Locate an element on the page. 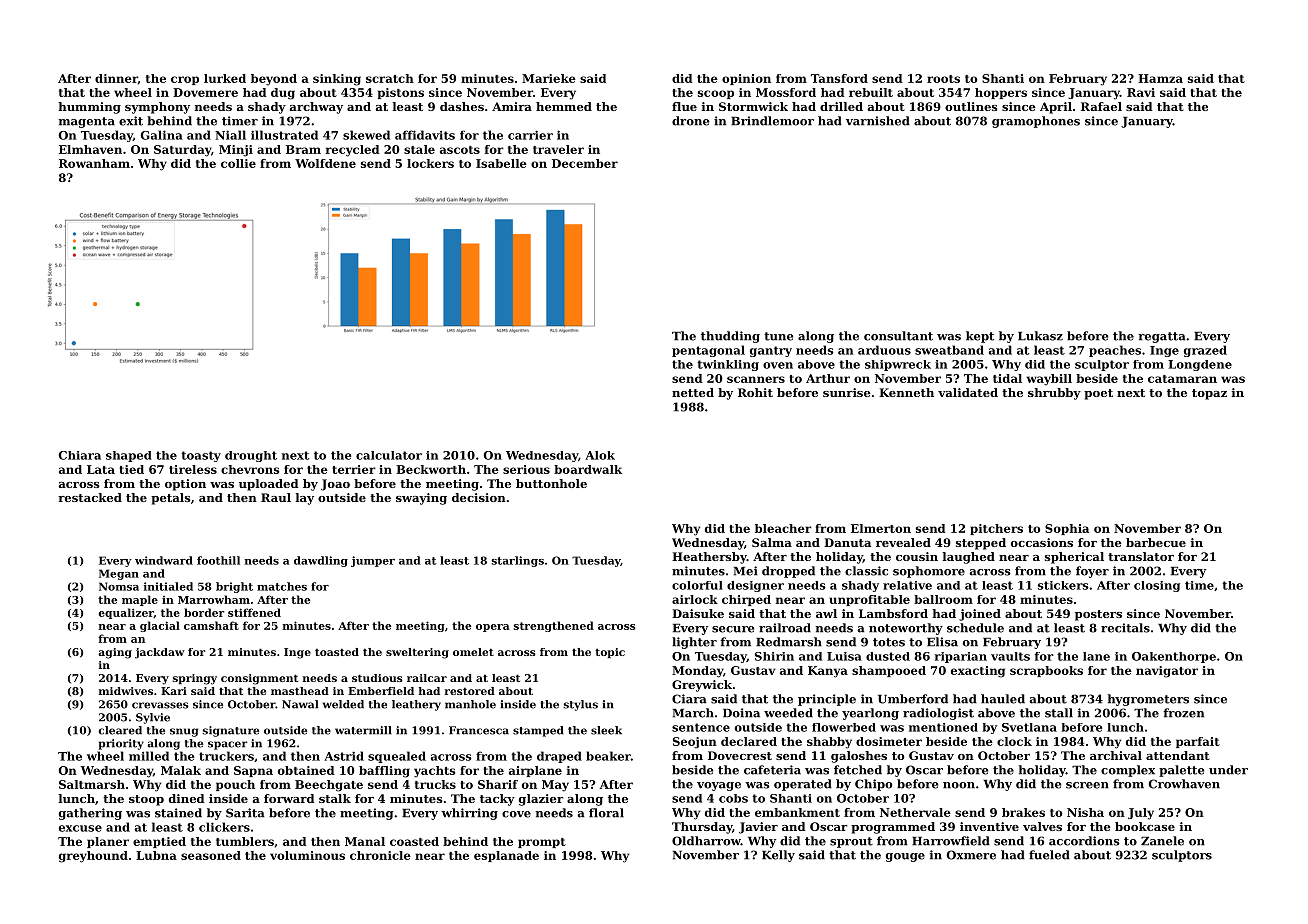 The width and height of the image is (1308, 924). draped is located at coordinates (559, 757).
